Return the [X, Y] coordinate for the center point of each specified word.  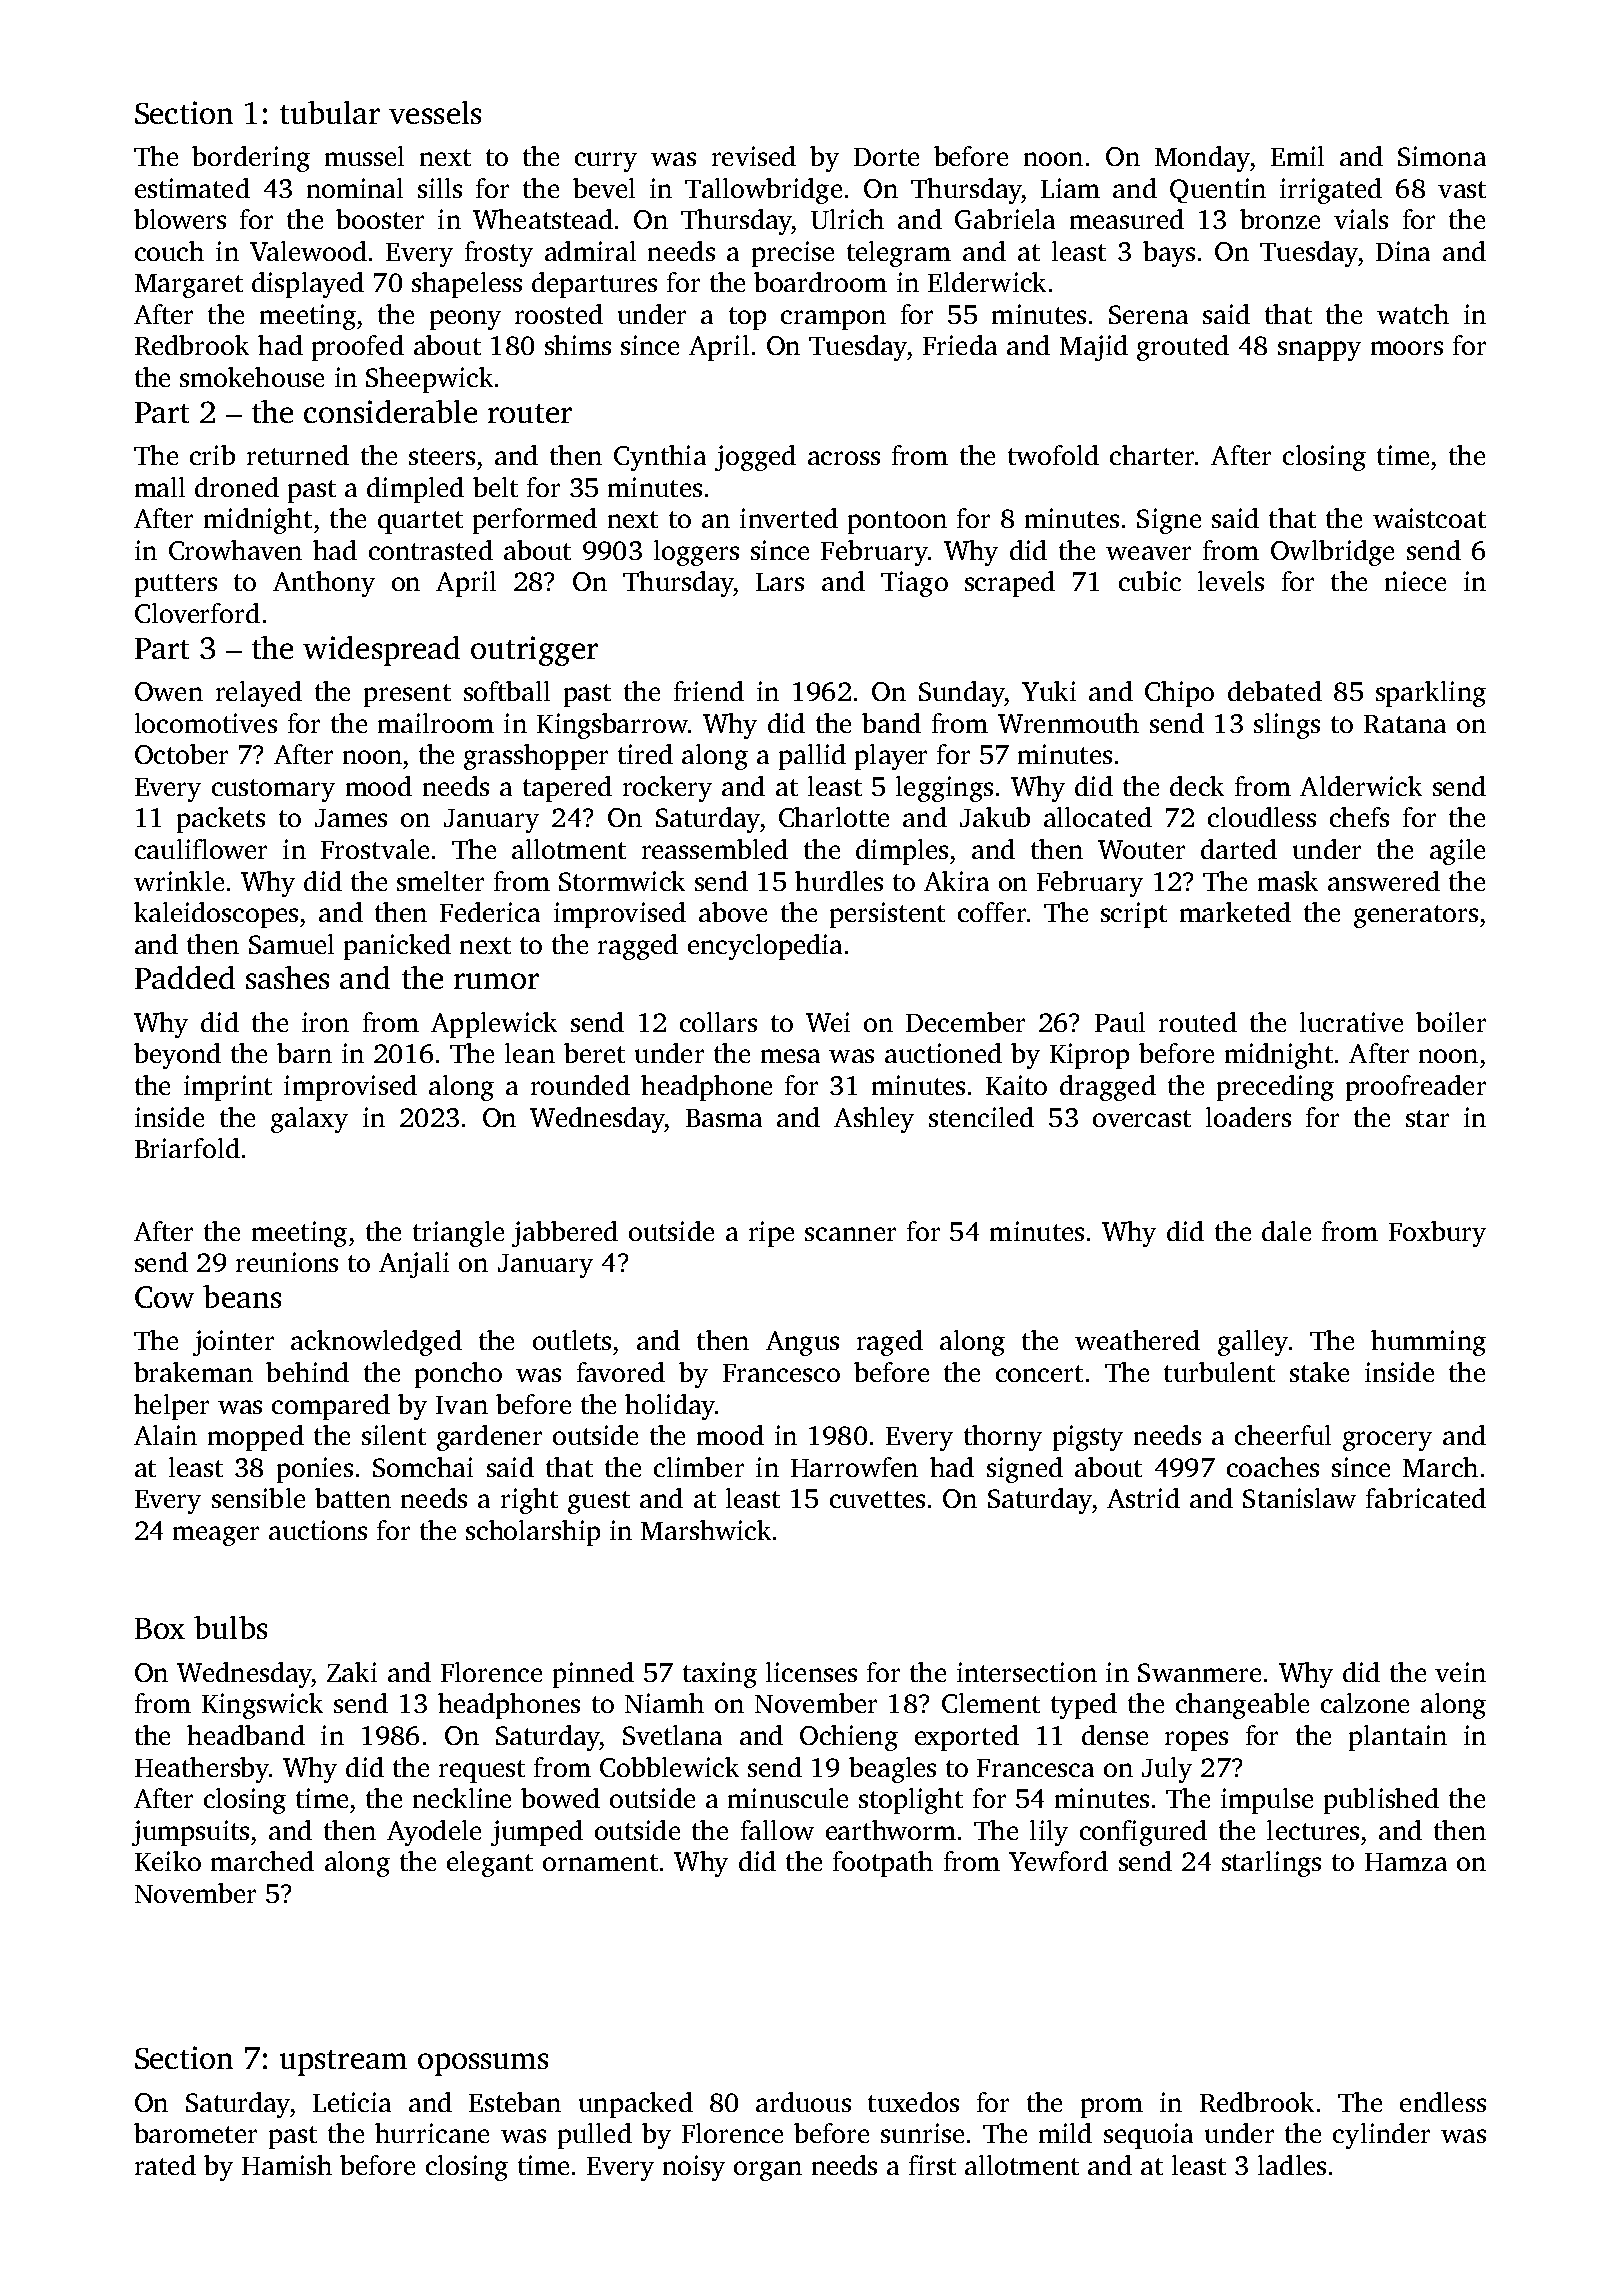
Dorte [886, 157]
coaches [1273, 1467]
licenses [811, 1672]
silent [394, 1435]
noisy [694, 2168]
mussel [364, 156]
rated [165, 2165]
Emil [1297, 156]
